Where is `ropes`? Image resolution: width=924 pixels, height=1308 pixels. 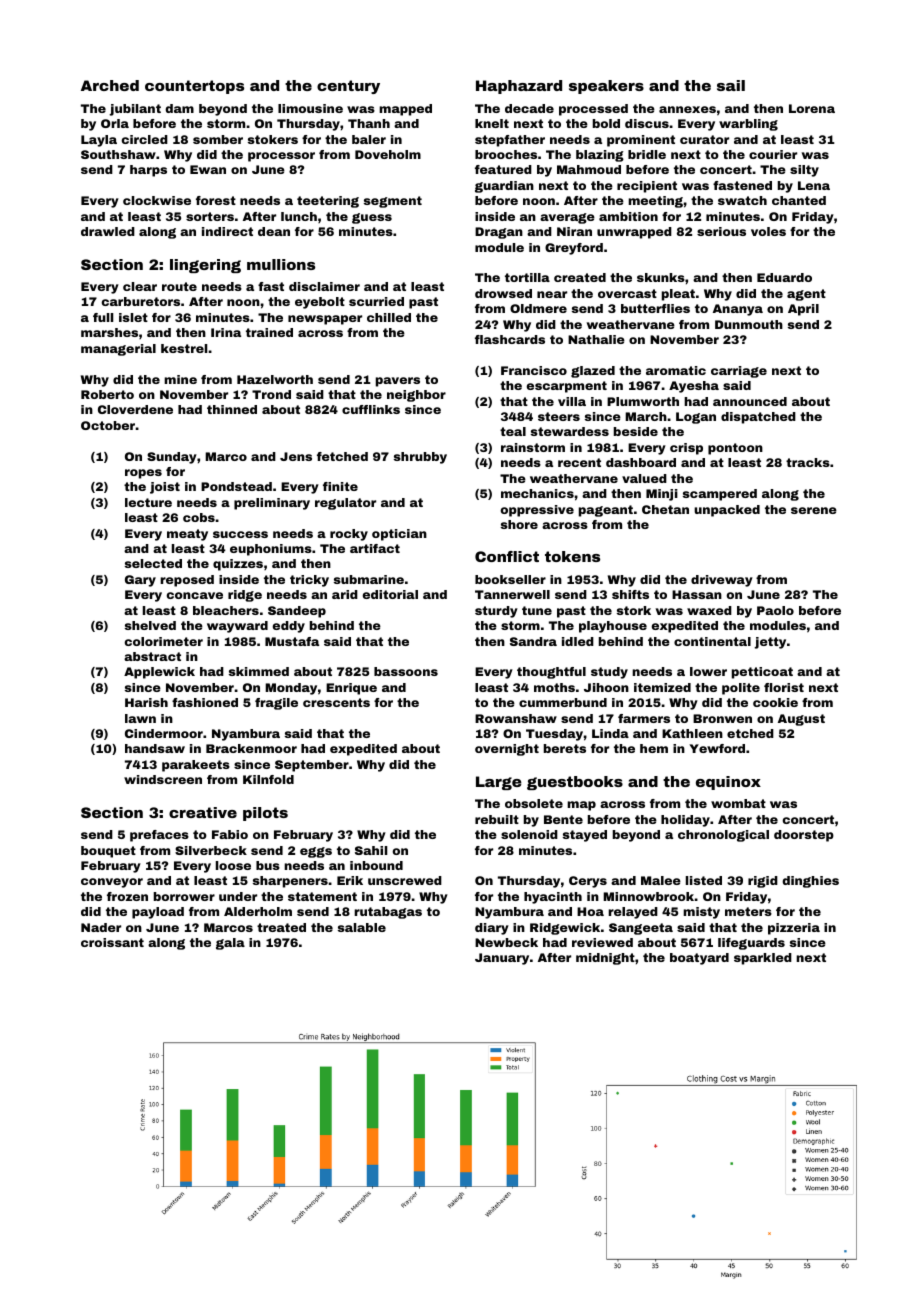
ropes is located at coordinates (143, 474).
